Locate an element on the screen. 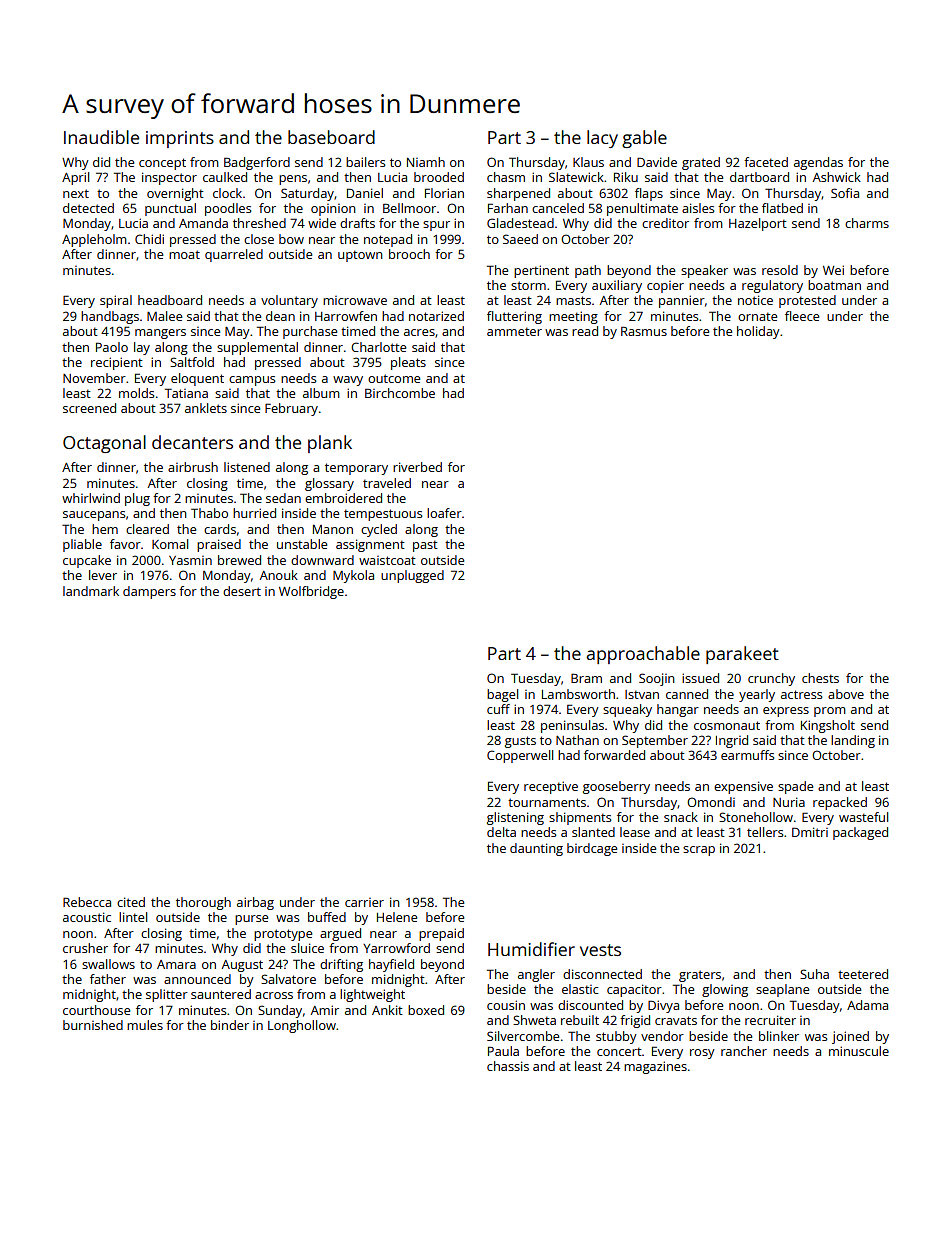  read is located at coordinates (585, 331).
